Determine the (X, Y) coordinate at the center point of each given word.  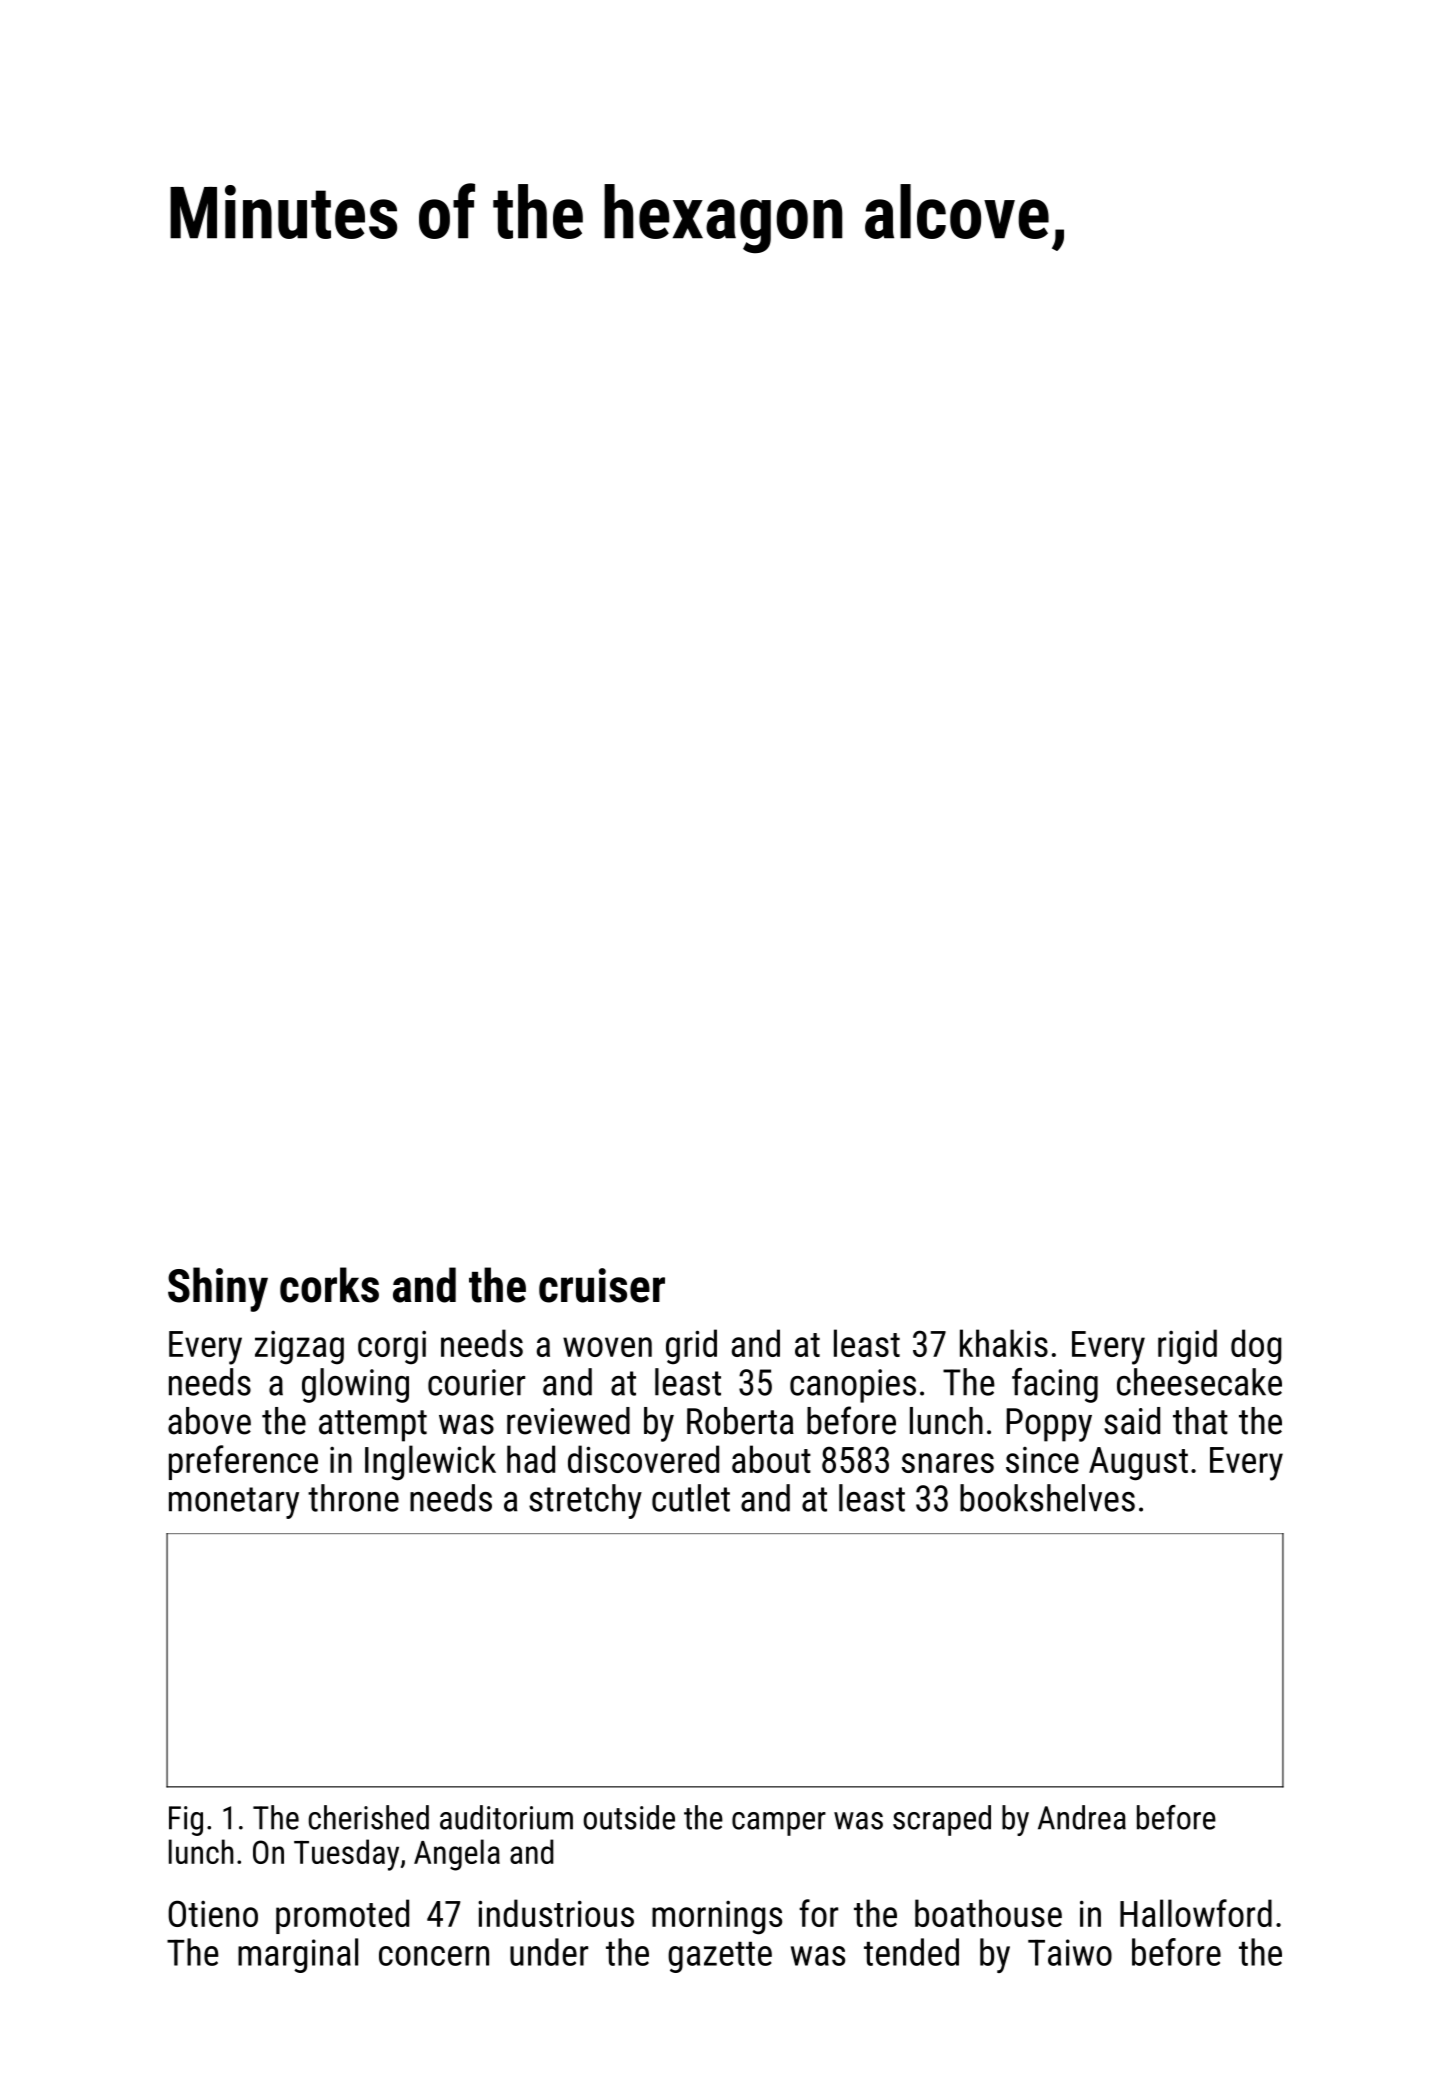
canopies (853, 1386)
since (1042, 1460)
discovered (643, 1459)
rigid (1187, 1347)
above (209, 1421)
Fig (186, 1821)
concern (434, 1956)
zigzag (299, 1348)
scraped (942, 1820)
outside (629, 1817)
